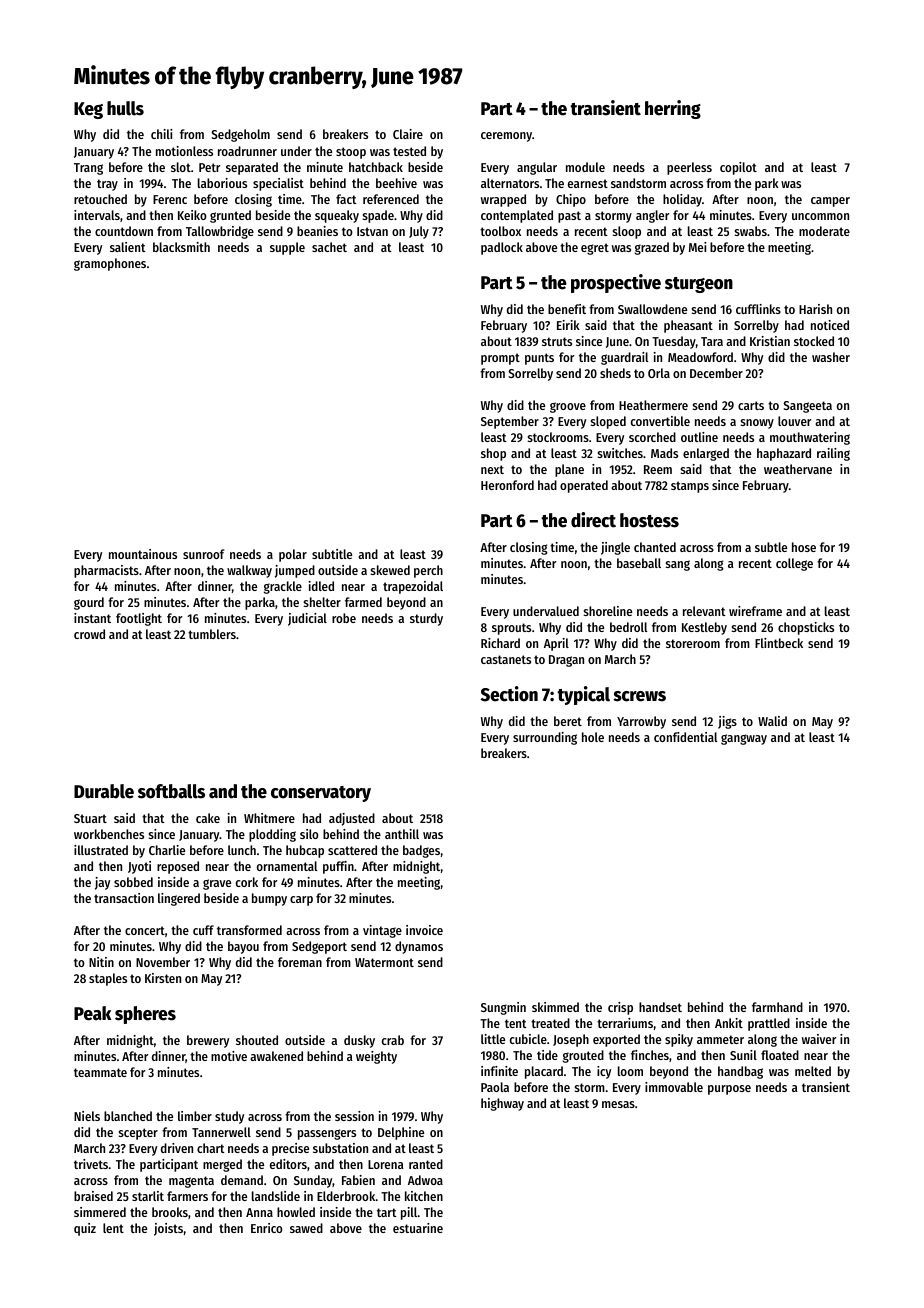 The width and height of the page is (924, 1308). Describe the element at coordinates (209, 167) in the page. I see `Petr` at that location.
